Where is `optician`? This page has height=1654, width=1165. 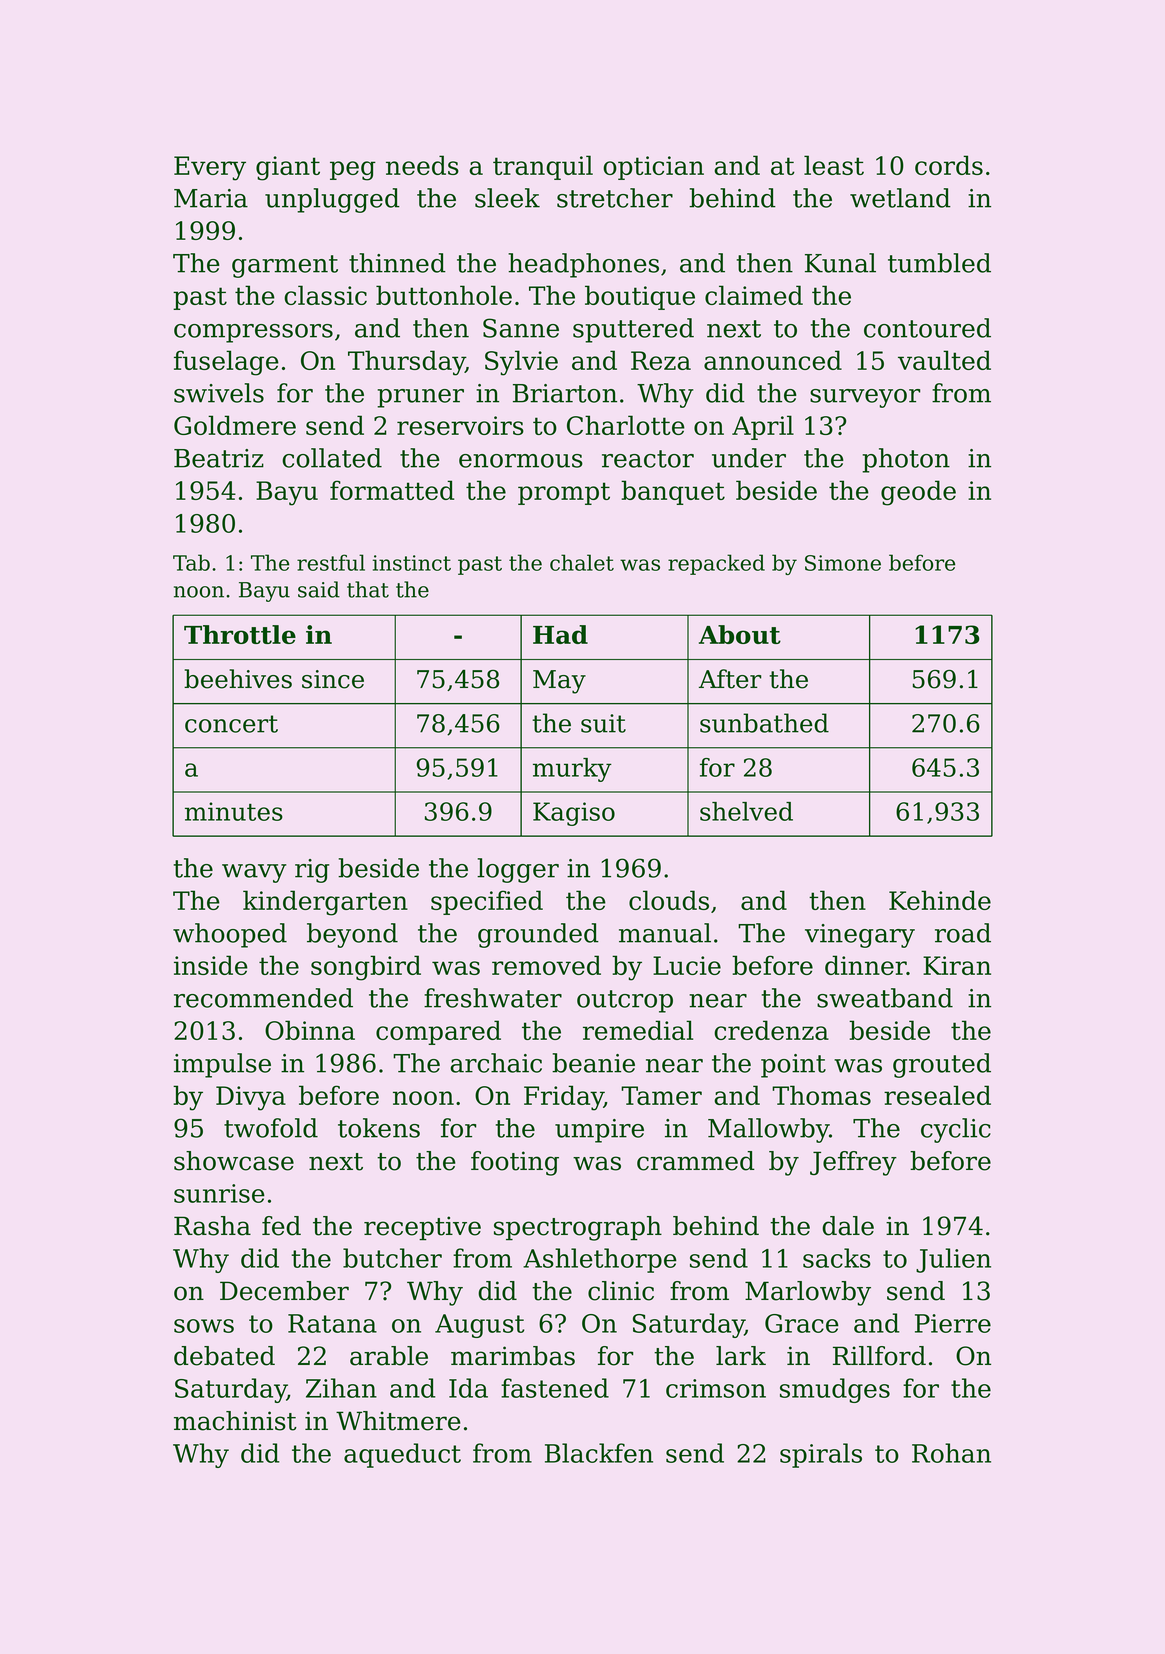 optician is located at coordinates (653, 168).
